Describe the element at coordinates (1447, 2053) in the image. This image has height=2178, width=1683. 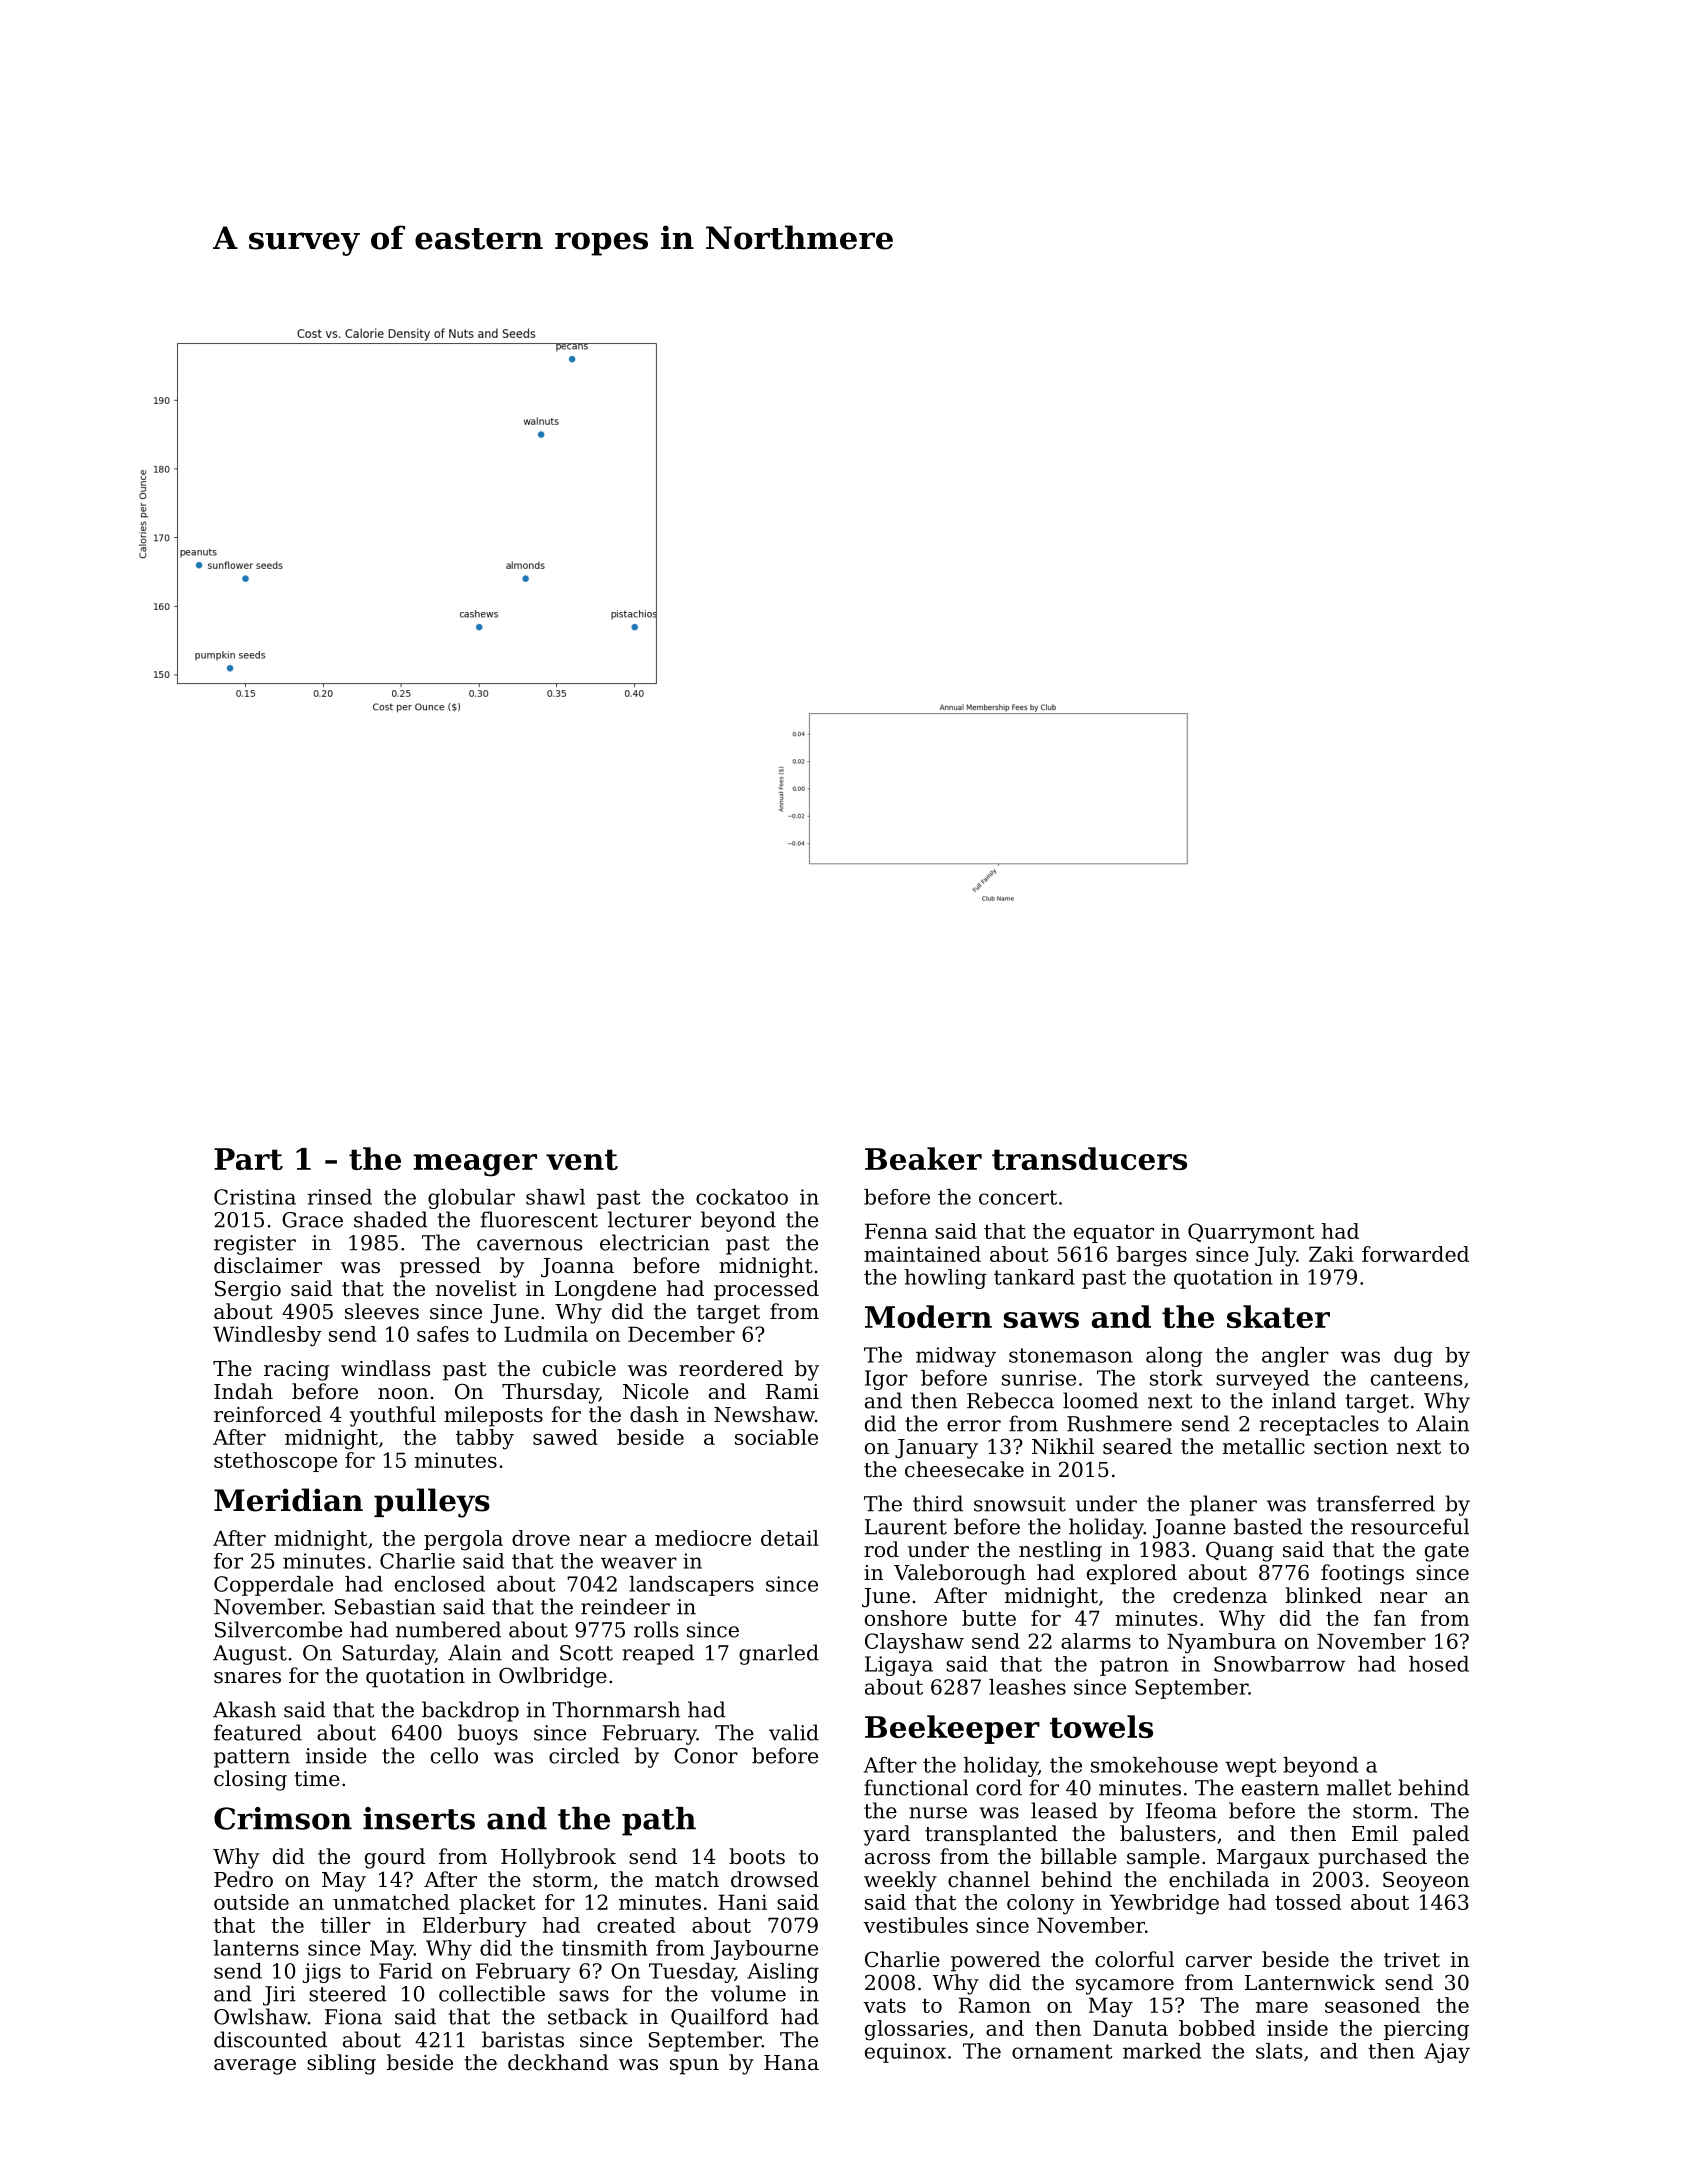
I see `Ajay` at that location.
